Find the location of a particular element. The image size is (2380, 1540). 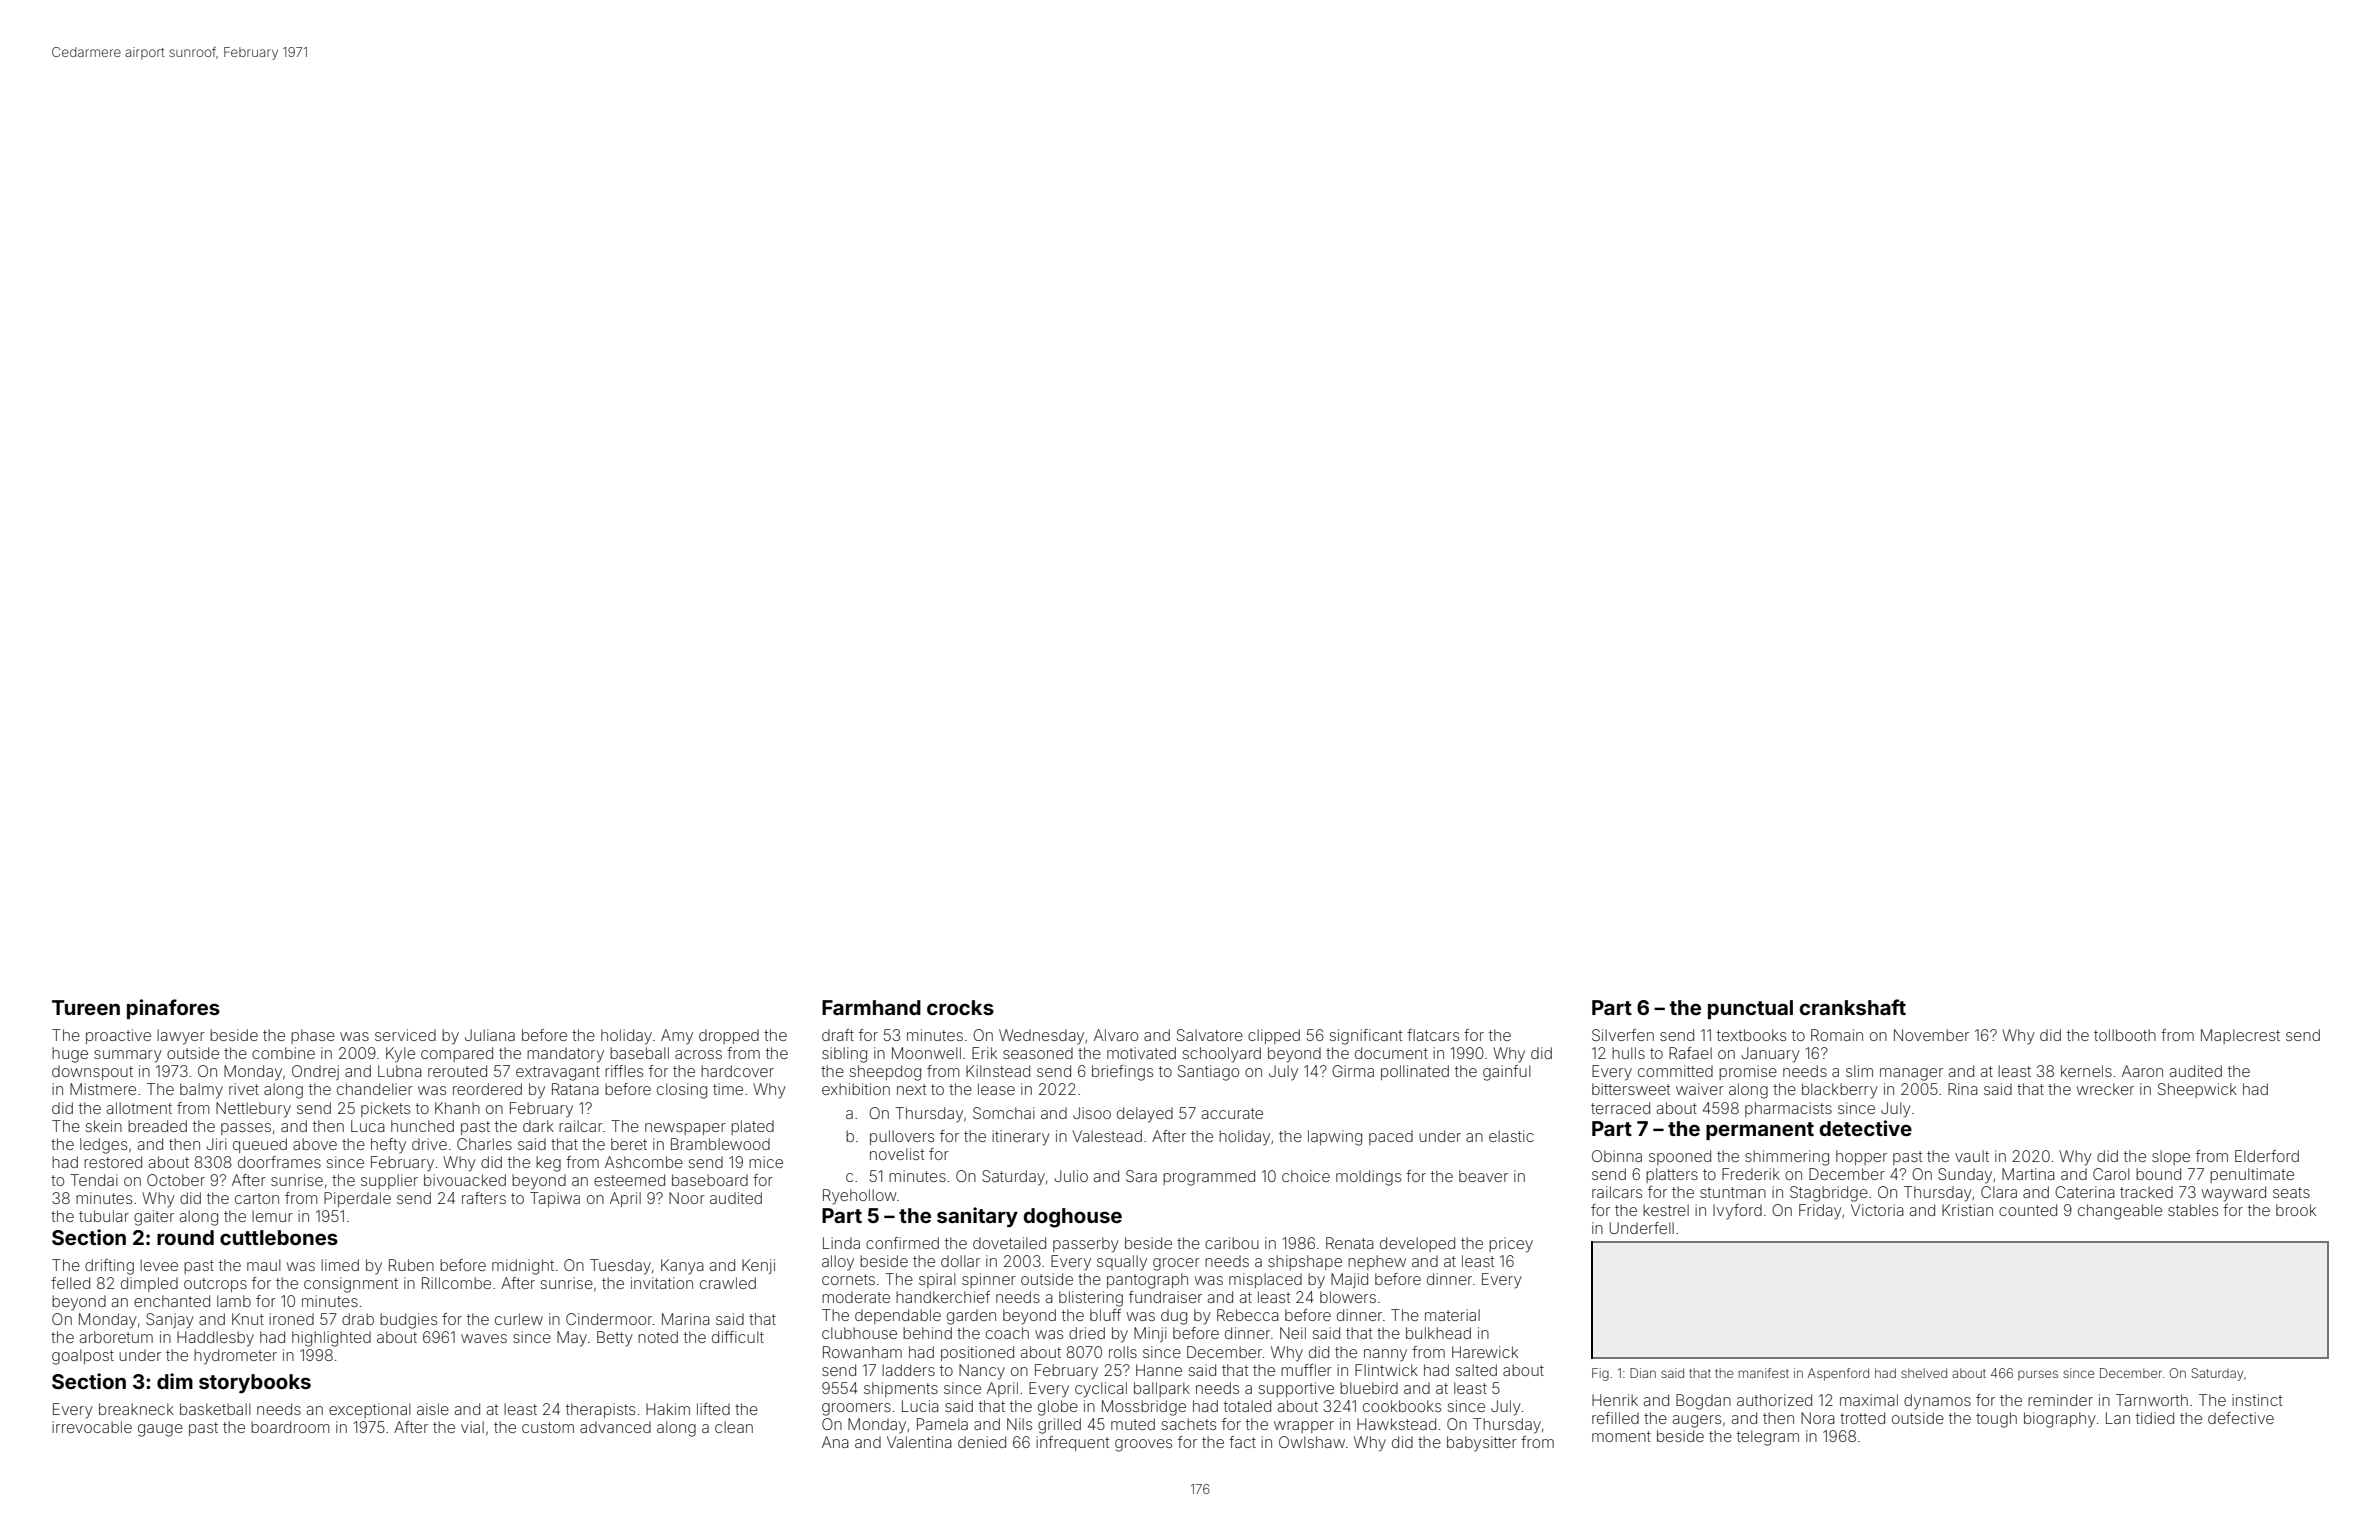

pinafores is located at coordinates (173, 1009).
